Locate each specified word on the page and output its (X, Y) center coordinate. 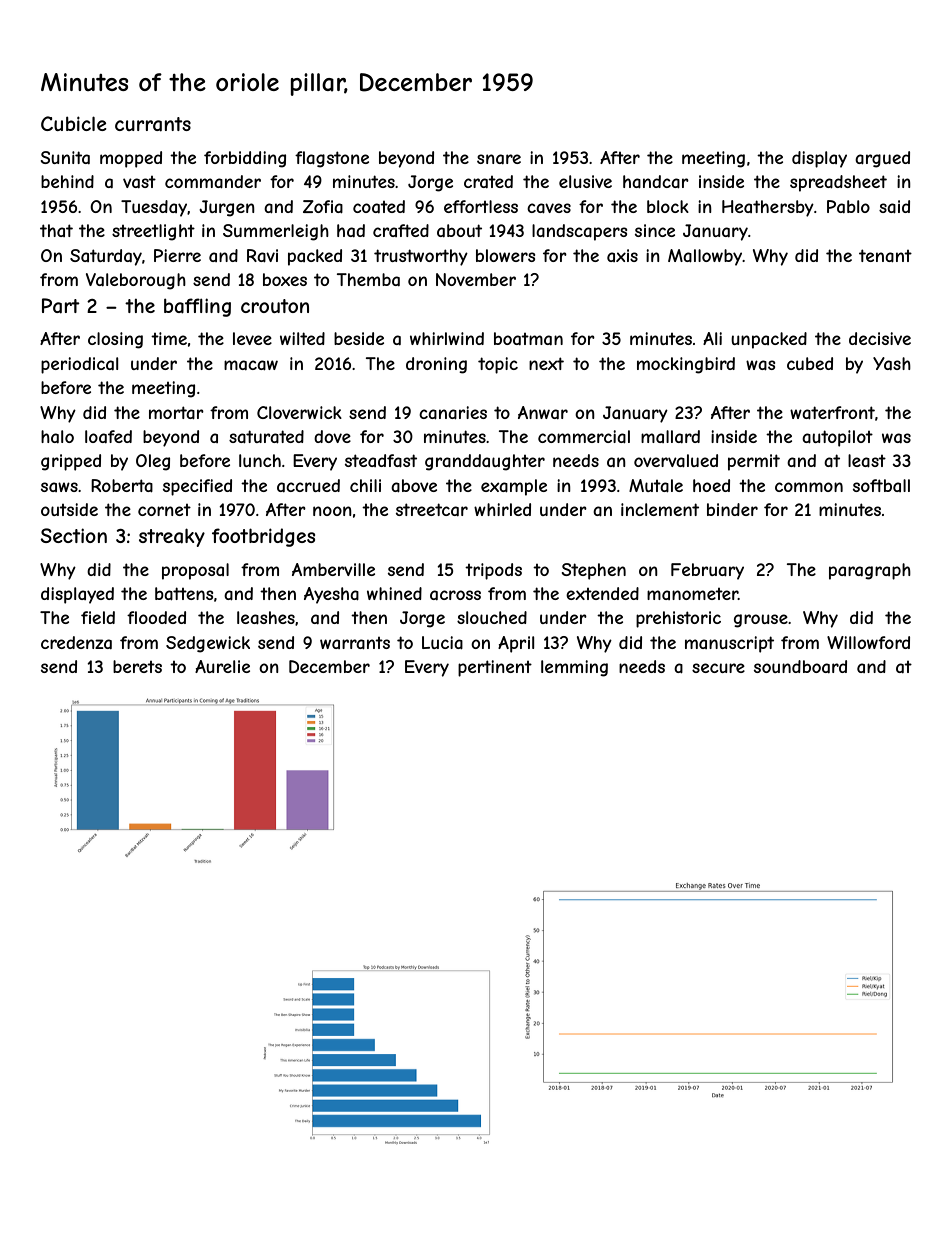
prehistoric (678, 619)
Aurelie (222, 666)
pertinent (495, 668)
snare (499, 159)
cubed (810, 363)
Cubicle (74, 123)
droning (436, 365)
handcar (656, 181)
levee (252, 338)
